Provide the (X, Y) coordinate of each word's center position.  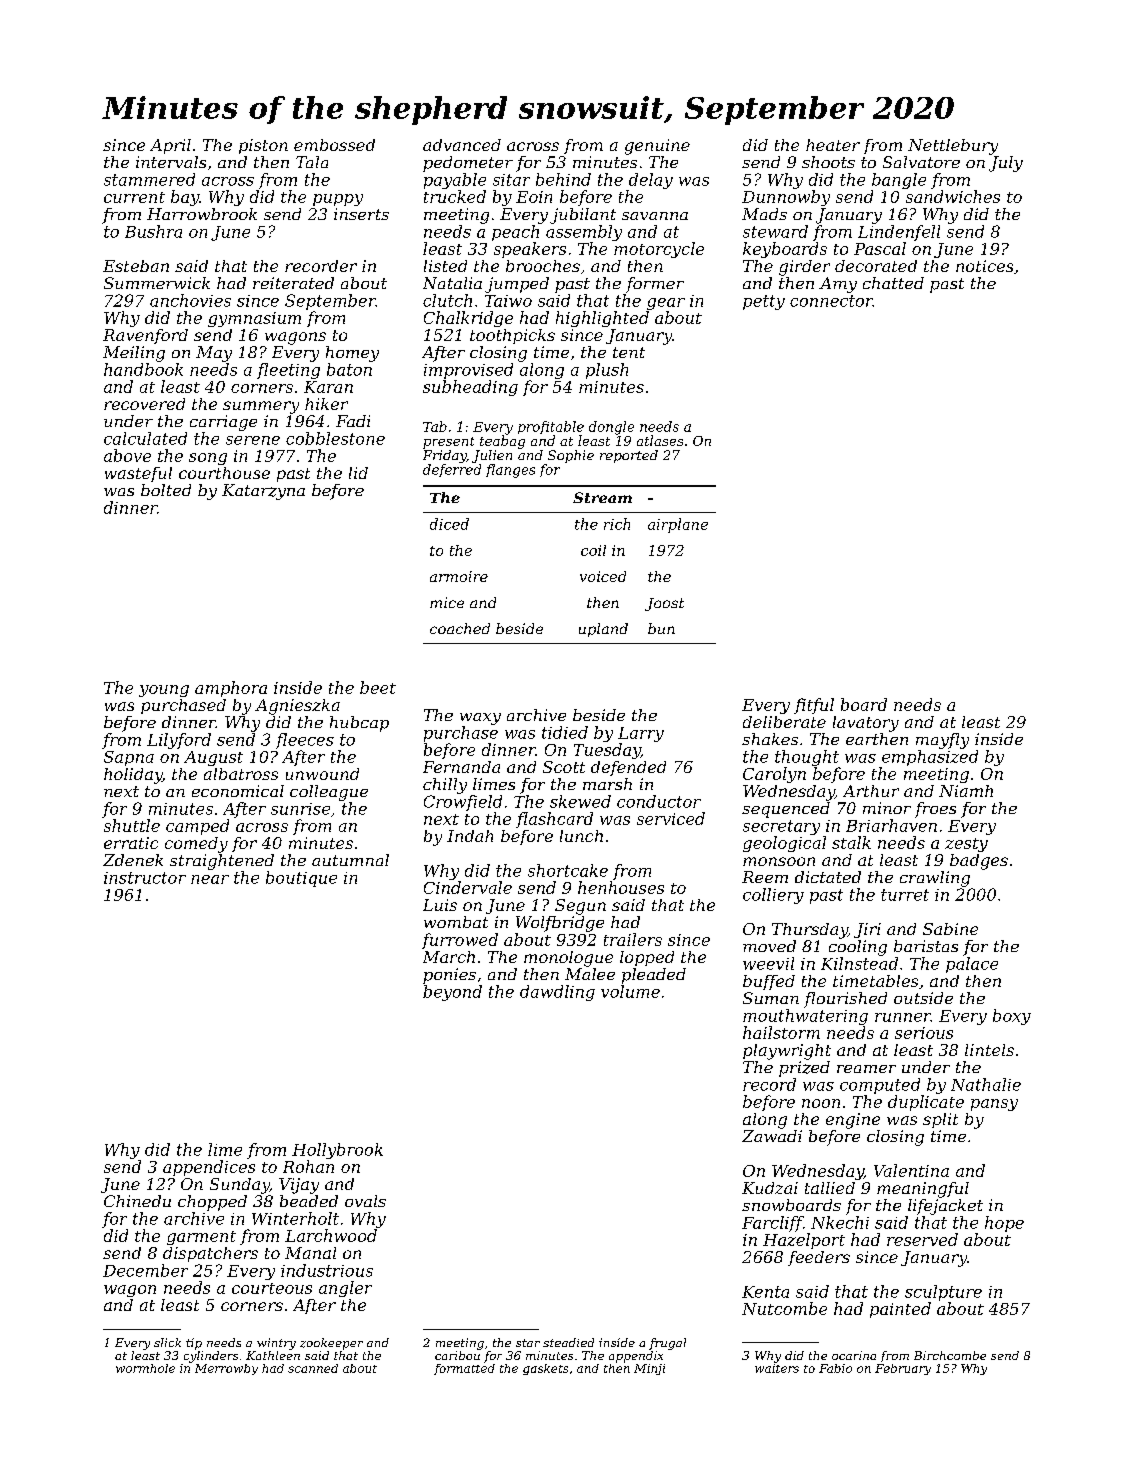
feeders (819, 1258)
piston (263, 146)
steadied (568, 1342)
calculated (145, 438)
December (145, 1270)
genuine (657, 147)
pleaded (654, 976)
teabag (502, 442)
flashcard (554, 820)
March (449, 957)
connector (831, 301)
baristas (926, 946)
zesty (966, 845)
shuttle (132, 825)
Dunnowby (786, 198)
